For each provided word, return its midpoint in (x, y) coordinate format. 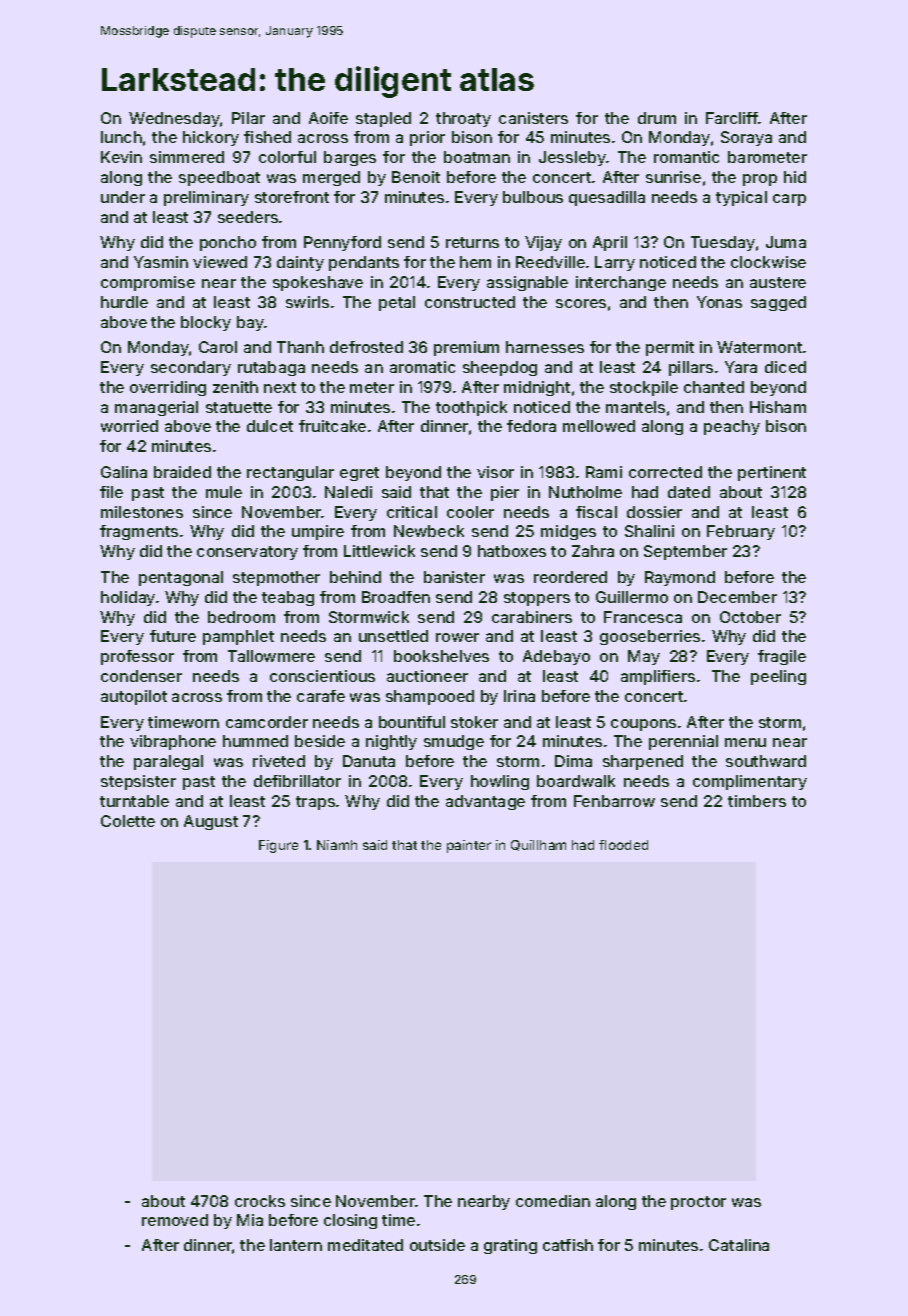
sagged (778, 303)
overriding (168, 388)
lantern (296, 1245)
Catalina (739, 1245)
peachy (732, 427)
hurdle (124, 302)
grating (510, 1246)
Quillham (538, 845)
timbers (757, 801)
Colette (128, 821)
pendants (364, 263)
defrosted (366, 347)
